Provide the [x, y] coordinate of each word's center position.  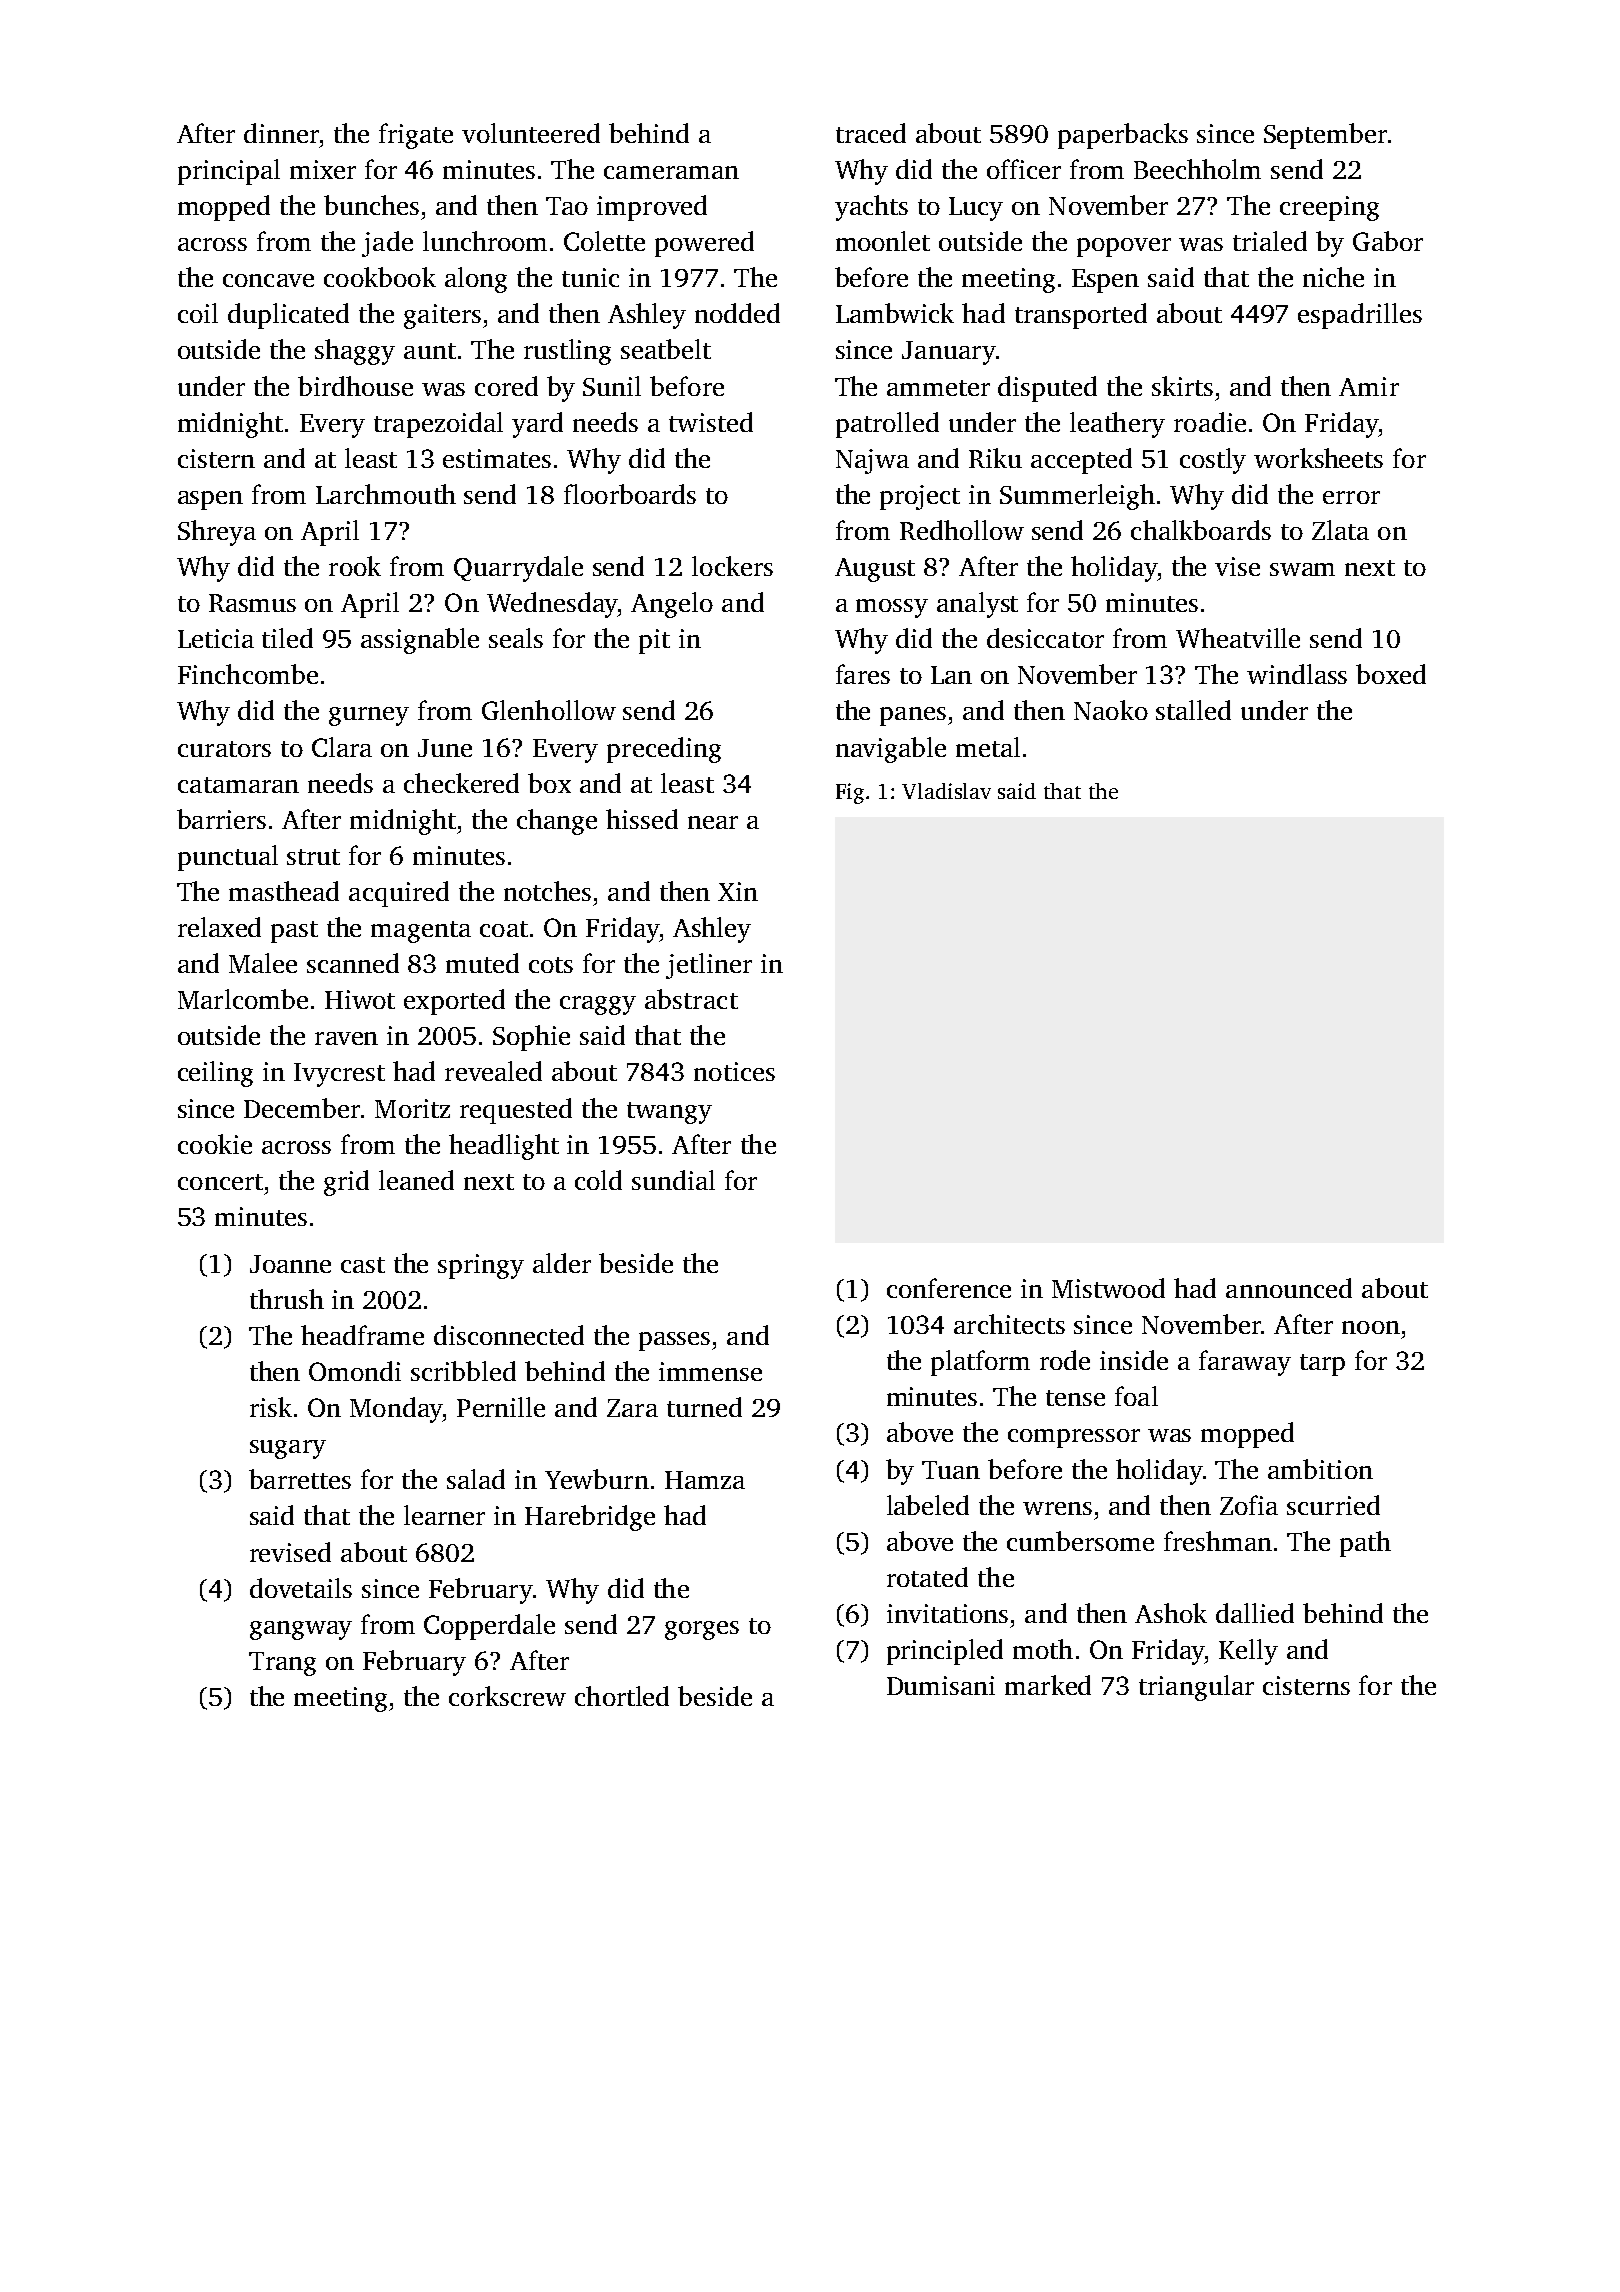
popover [1124, 247]
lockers [732, 566]
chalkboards [1201, 530]
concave [268, 280]
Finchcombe [248, 674]
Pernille [501, 1407]
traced [871, 133]
